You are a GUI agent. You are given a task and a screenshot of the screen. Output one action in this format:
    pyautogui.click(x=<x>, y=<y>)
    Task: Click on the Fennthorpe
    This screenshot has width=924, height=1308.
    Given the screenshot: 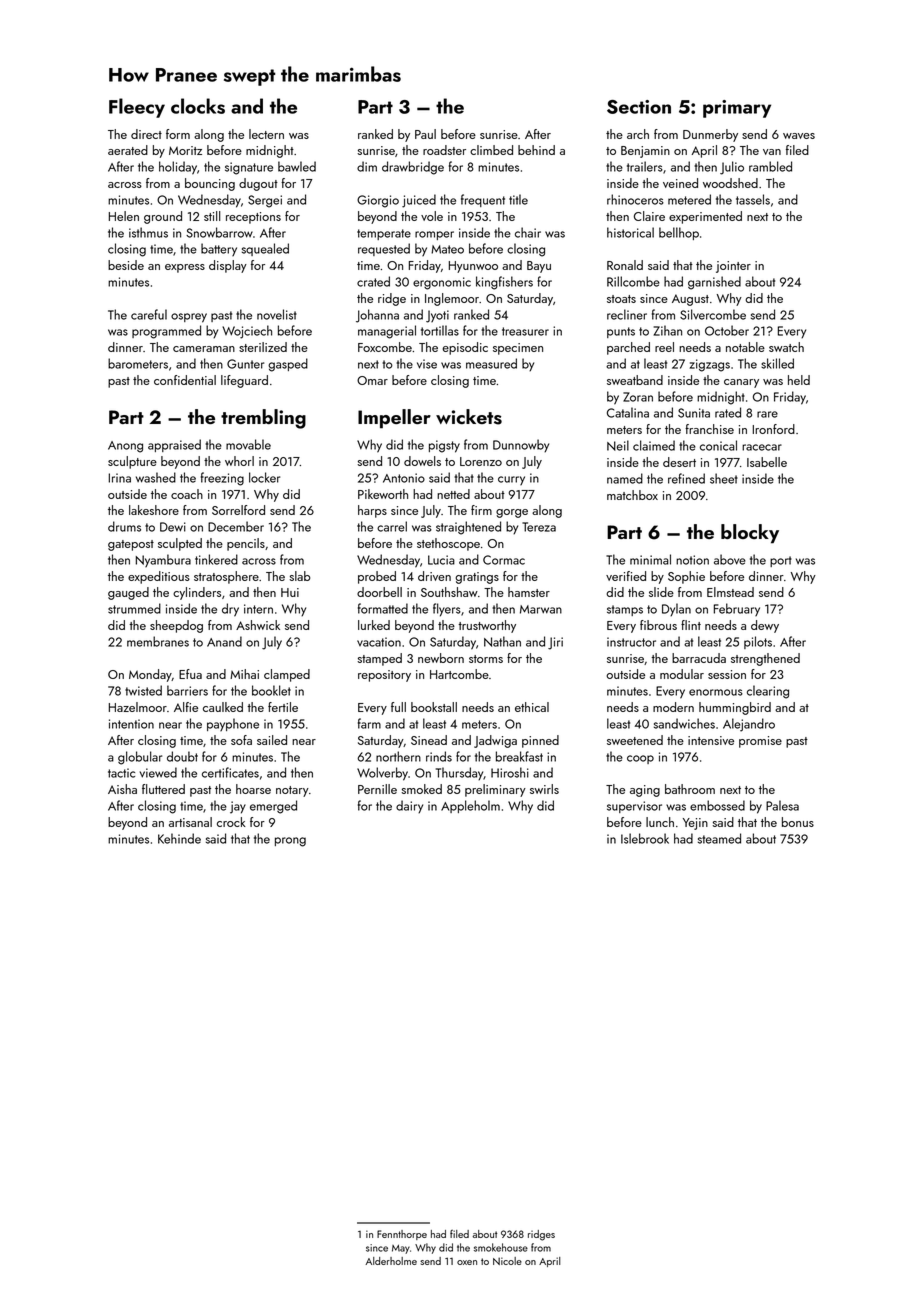 What is the action you would take?
    pyautogui.click(x=402, y=1235)
